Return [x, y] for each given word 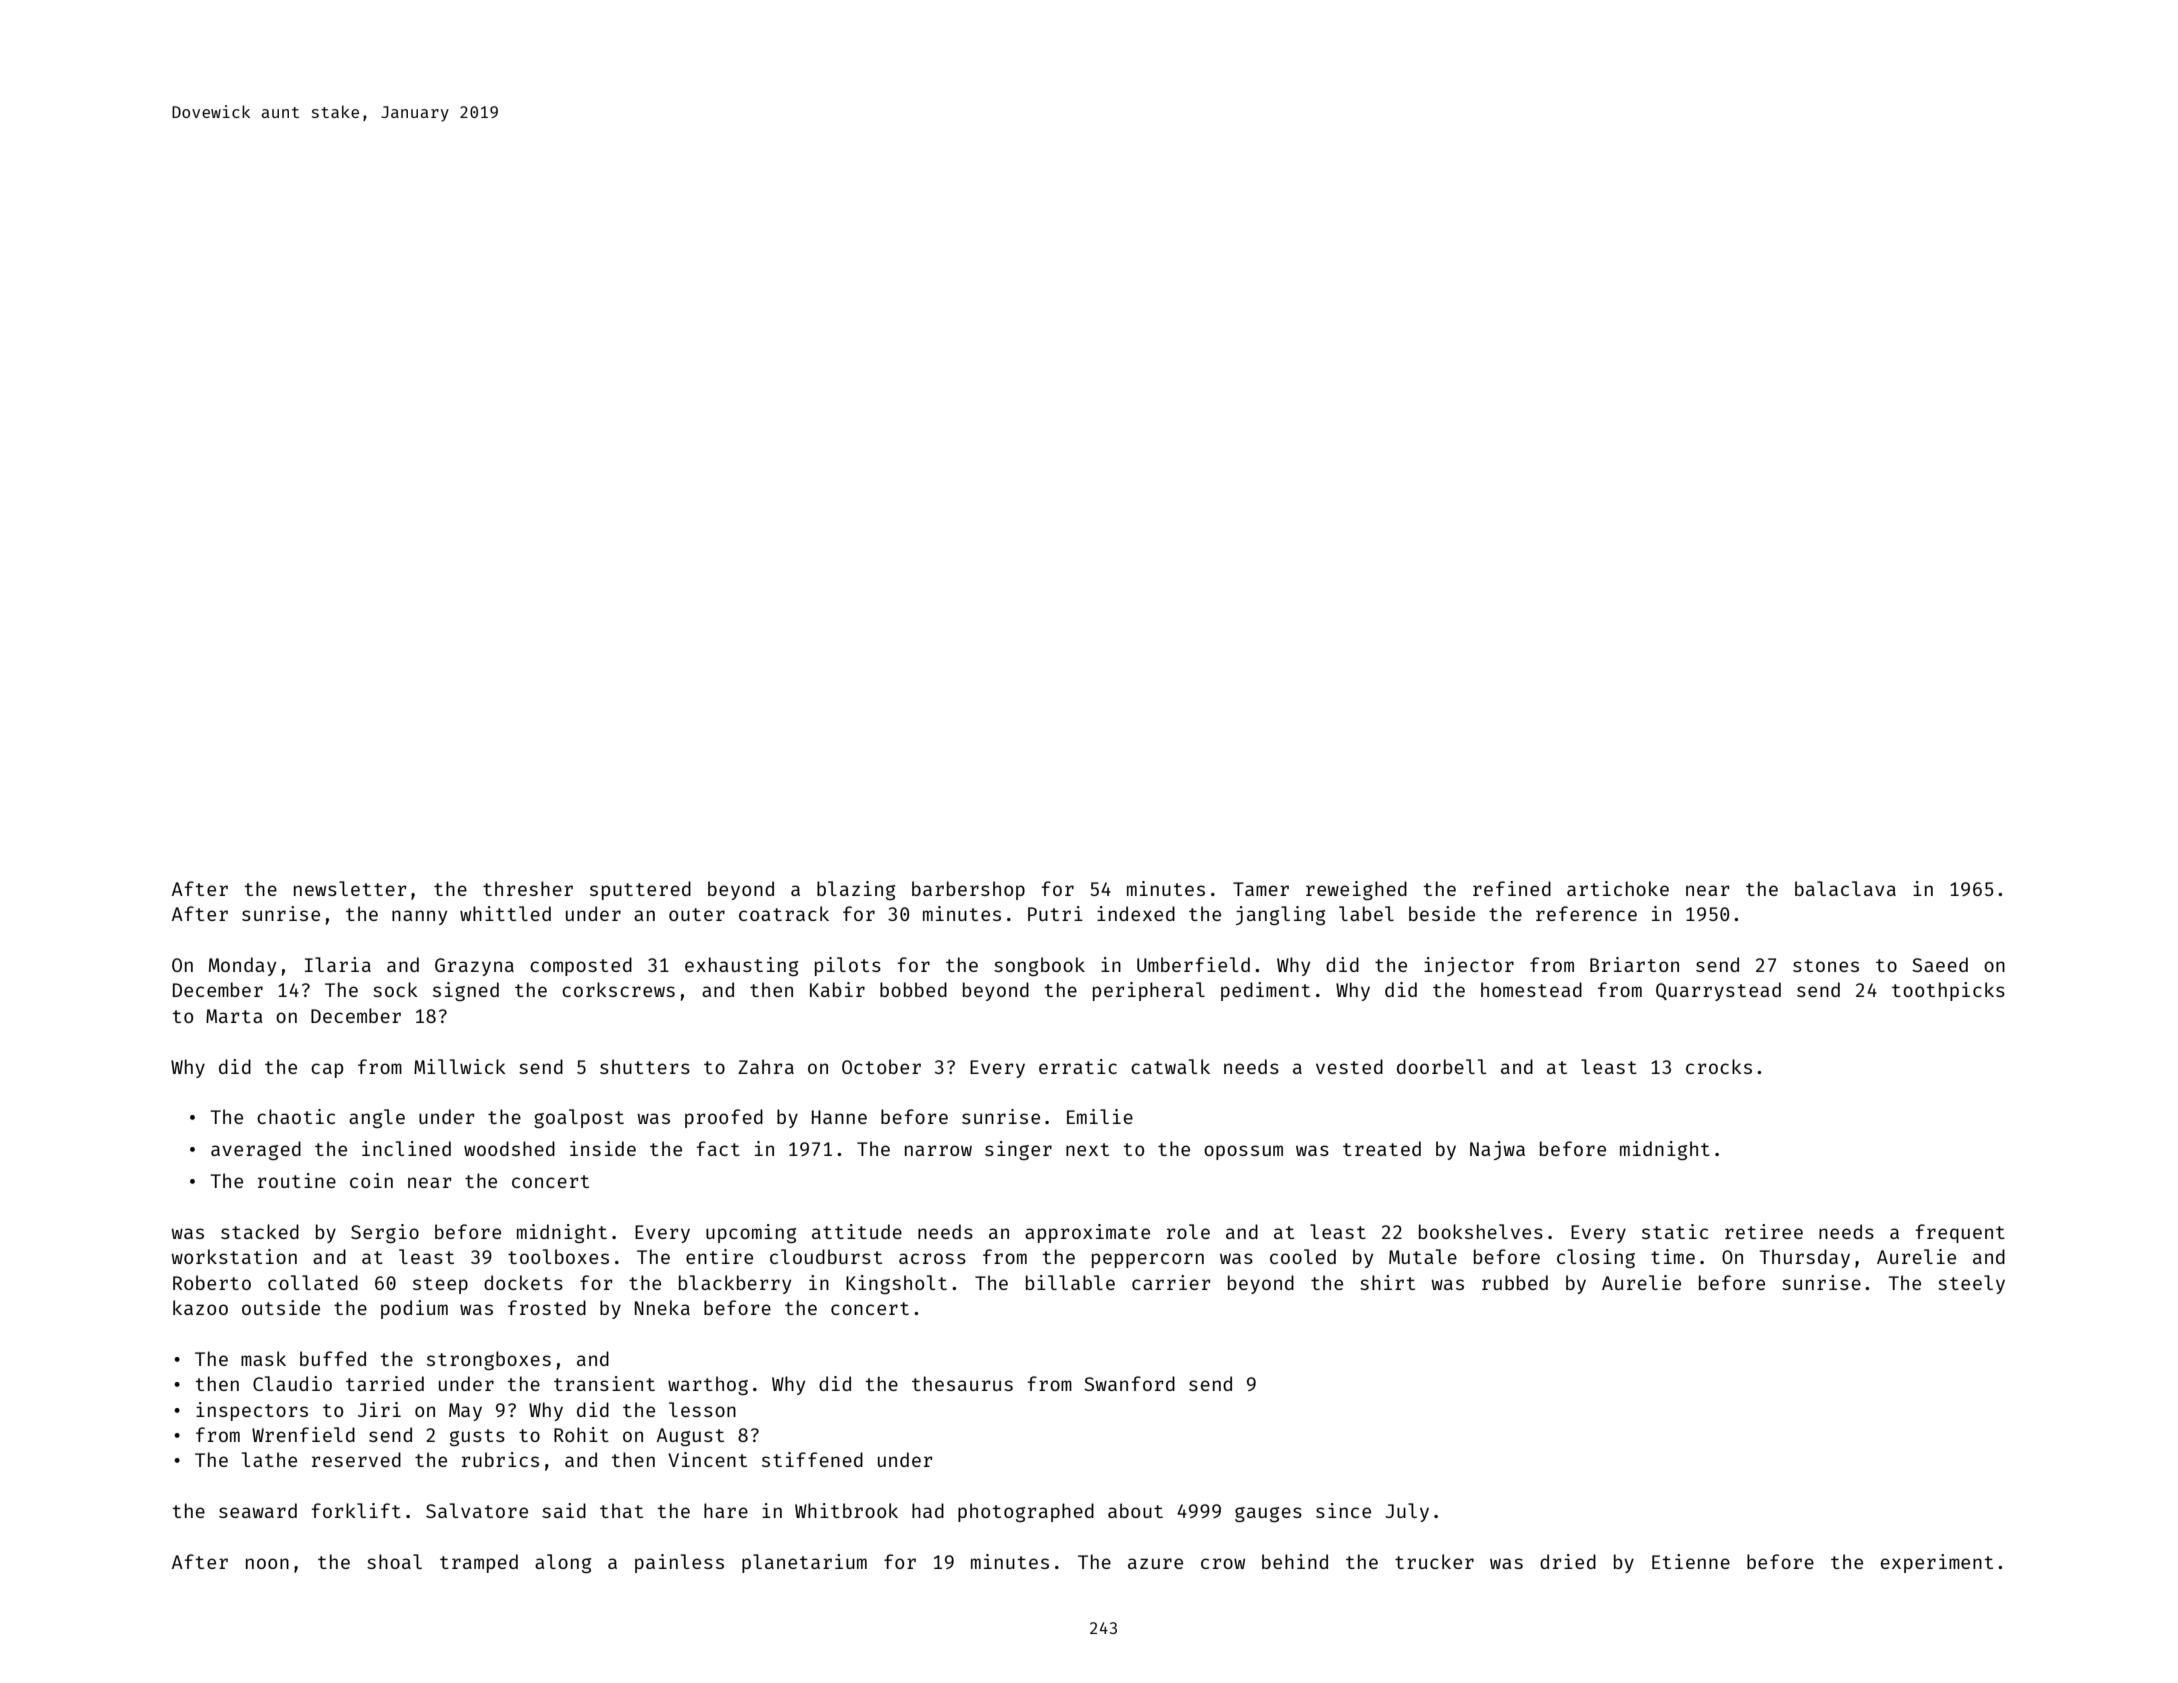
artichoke [1618, 888]
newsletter [350, 888]
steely [1971, 1284]
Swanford [1129, 1383]
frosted [547, 1307]
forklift [356, 1510]
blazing [856, 890]
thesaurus [962, 1383]
